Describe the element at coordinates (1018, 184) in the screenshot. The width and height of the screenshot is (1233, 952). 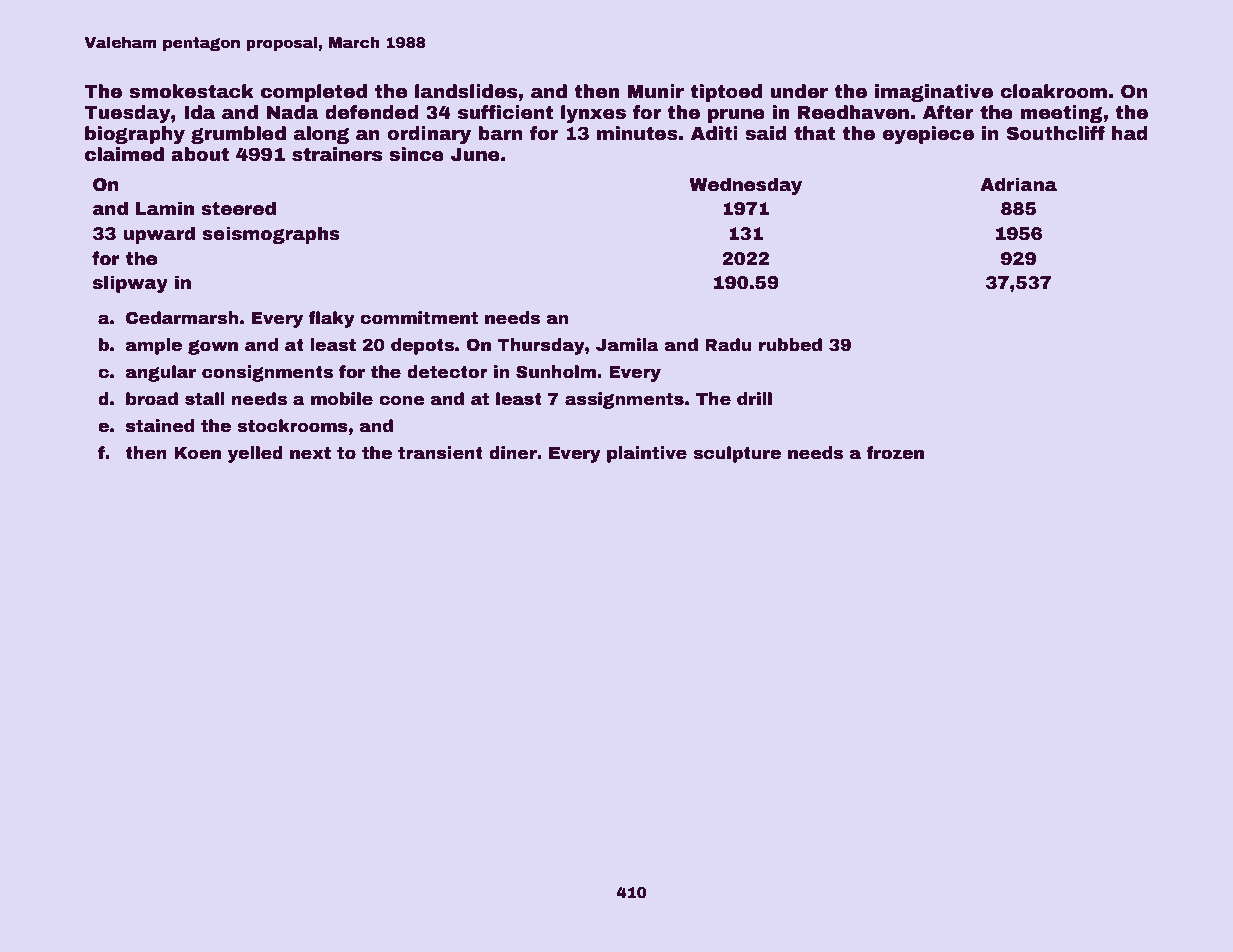
I see `Adriana` at that location.
